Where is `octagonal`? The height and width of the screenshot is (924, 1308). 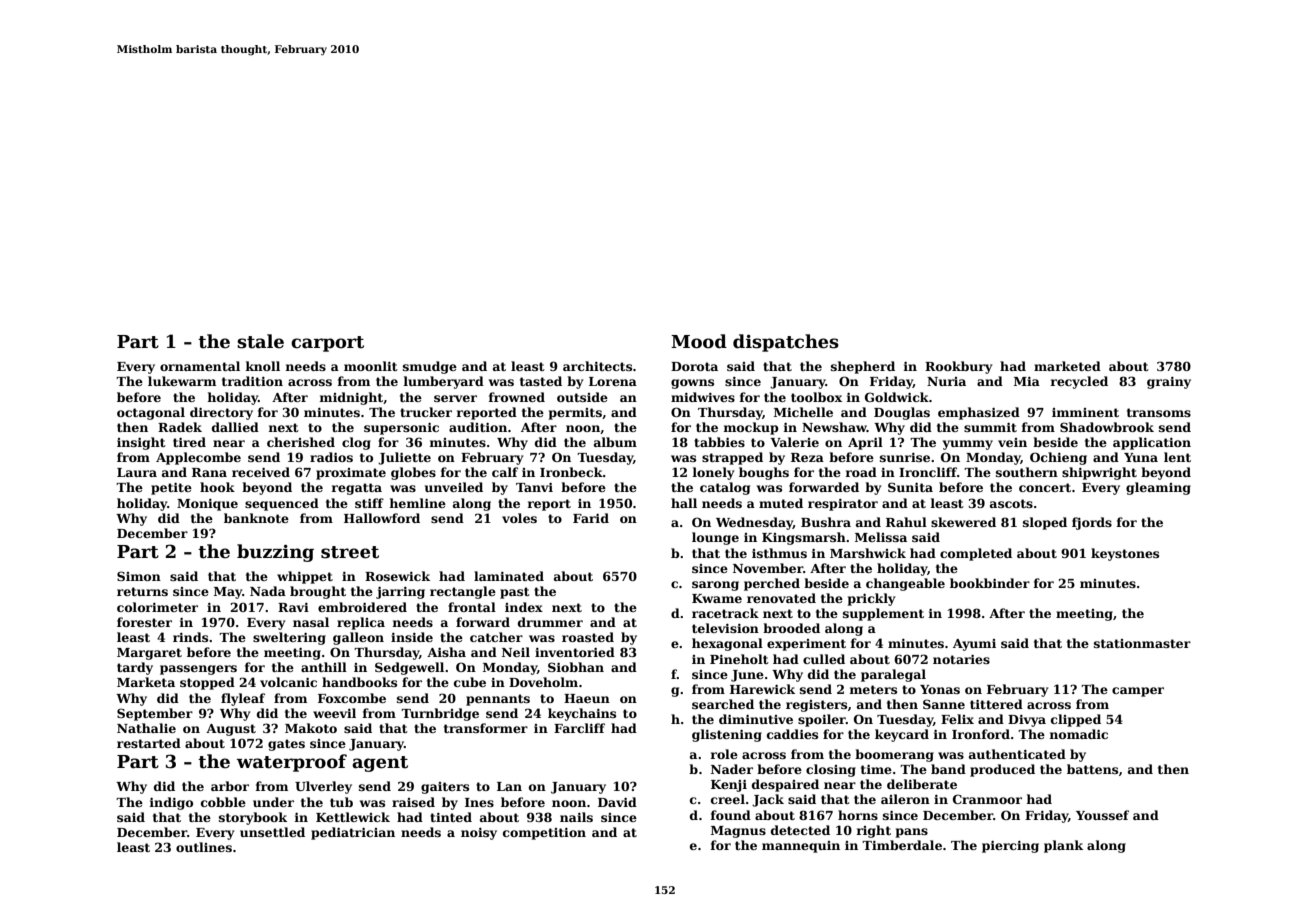
octagonal is located at coordinates (151, 413).
